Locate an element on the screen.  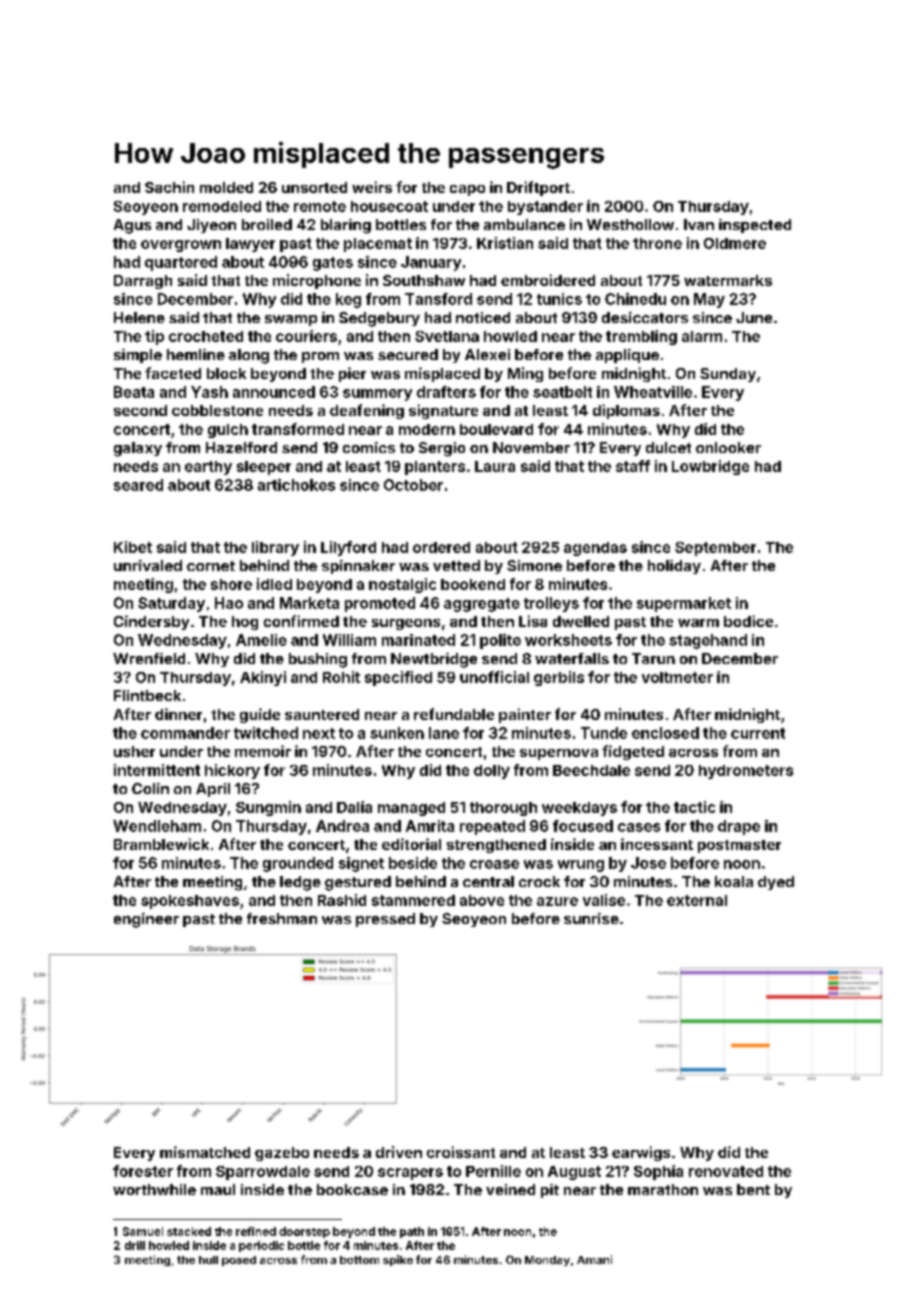
signature is located at coordinates (443, 411).
